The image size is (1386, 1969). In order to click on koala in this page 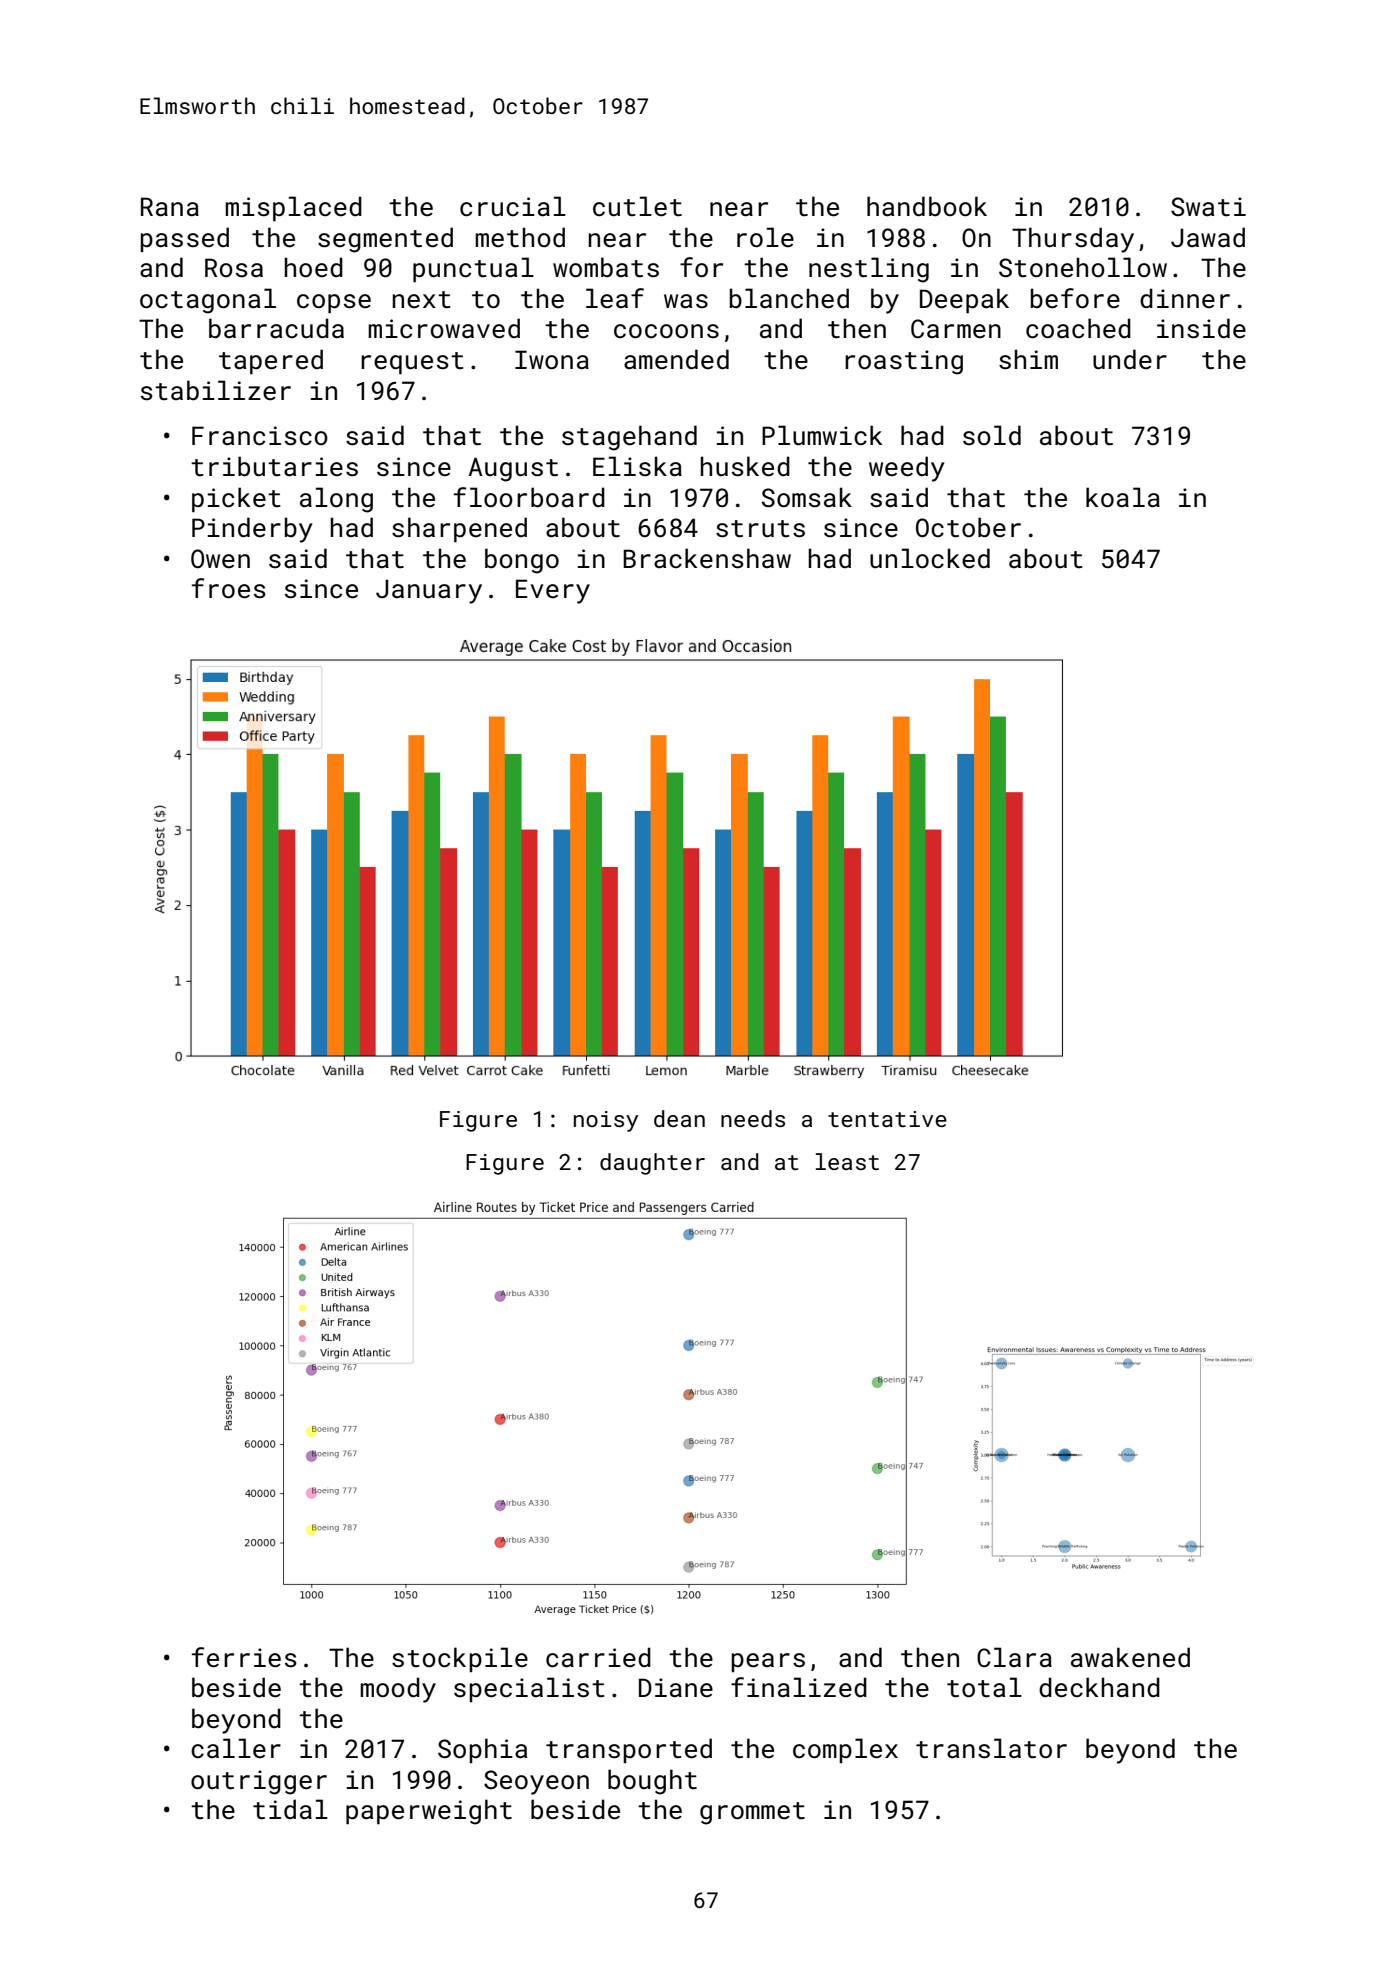, I will do `click(1123, 497)`.
